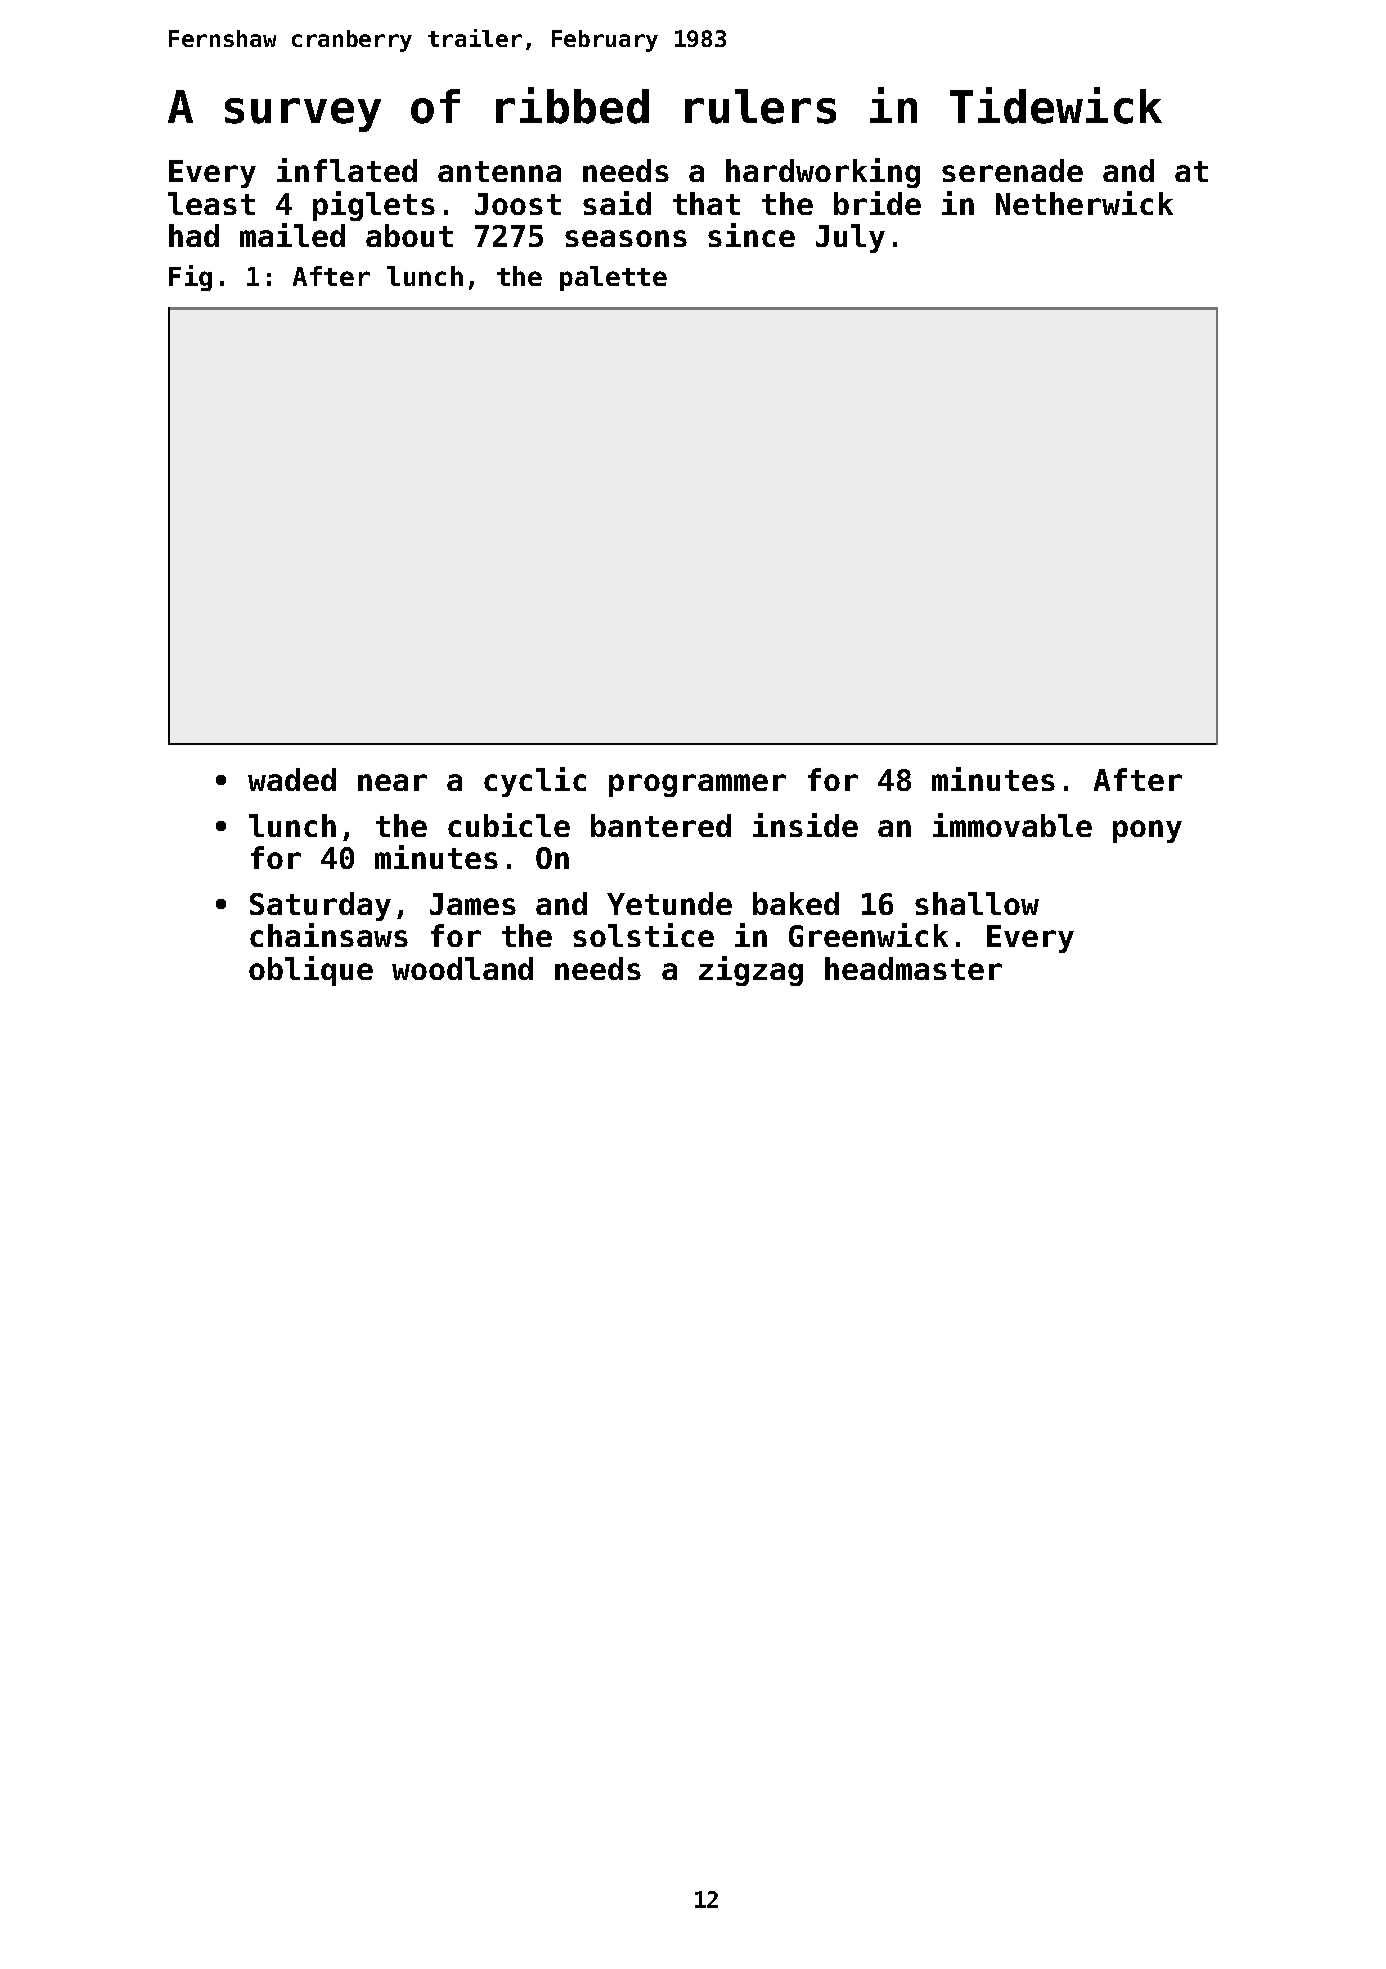 The image size is (1386, 1969). What do you see at coordinates (697, 785) in the document?
I see `programmer` at bounding box center [697, 785].
